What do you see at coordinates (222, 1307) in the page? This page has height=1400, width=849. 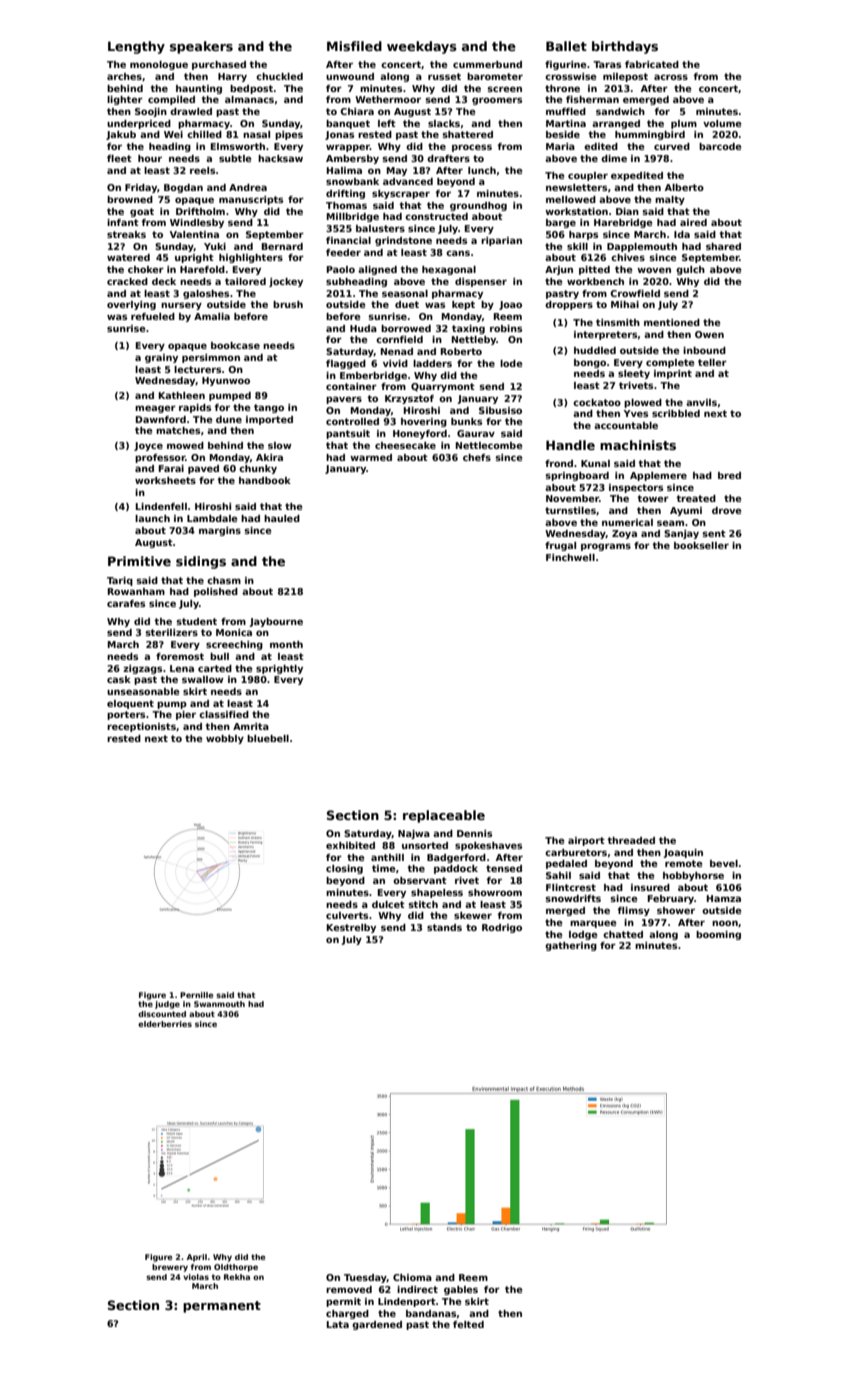 I see `permanent` at bounding box center [222, 1307].
